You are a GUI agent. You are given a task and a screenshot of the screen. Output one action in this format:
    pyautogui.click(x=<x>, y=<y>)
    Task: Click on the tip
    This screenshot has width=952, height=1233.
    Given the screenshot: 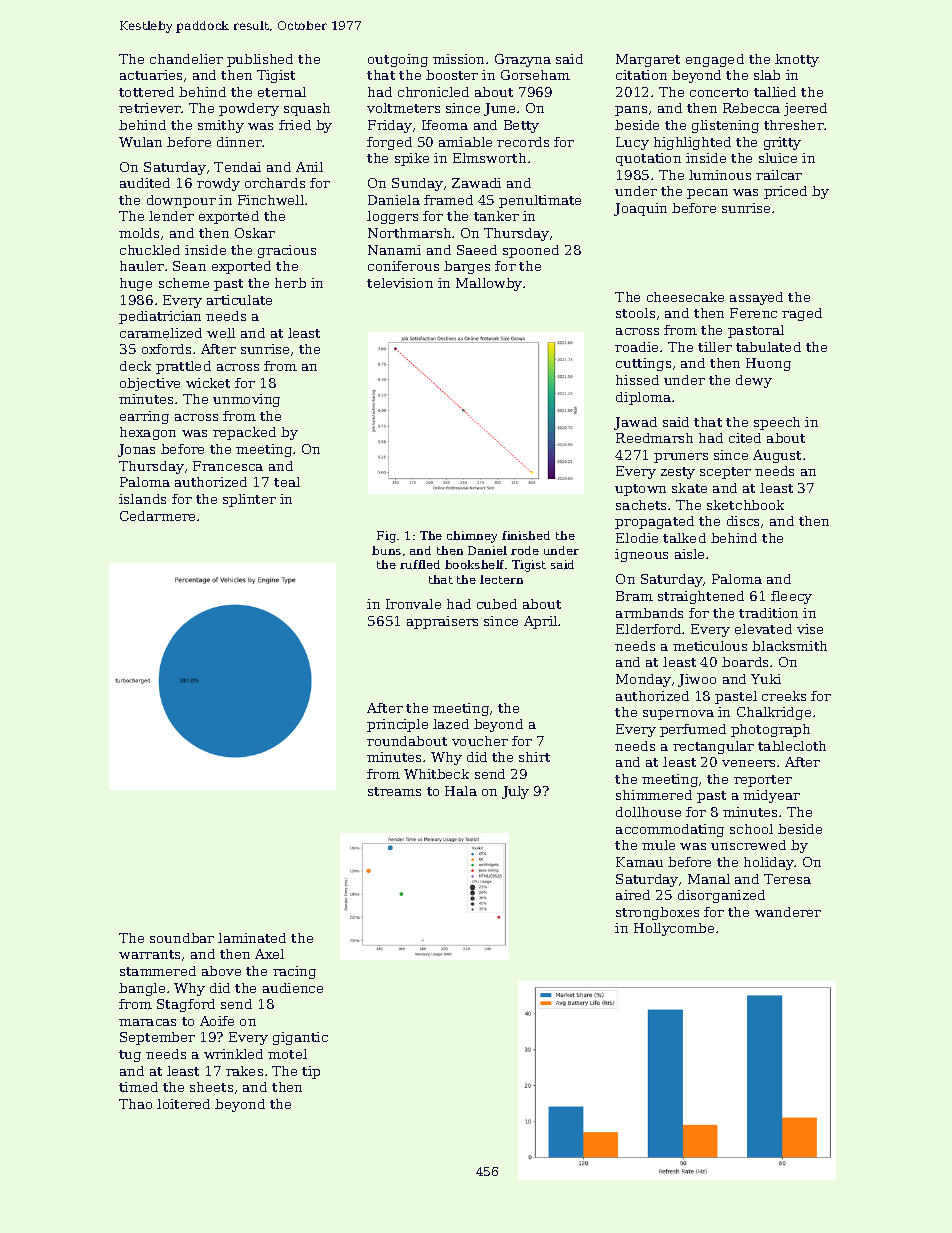 What is the action you would take?
    pyautogui.click(x=311, y=1072)
